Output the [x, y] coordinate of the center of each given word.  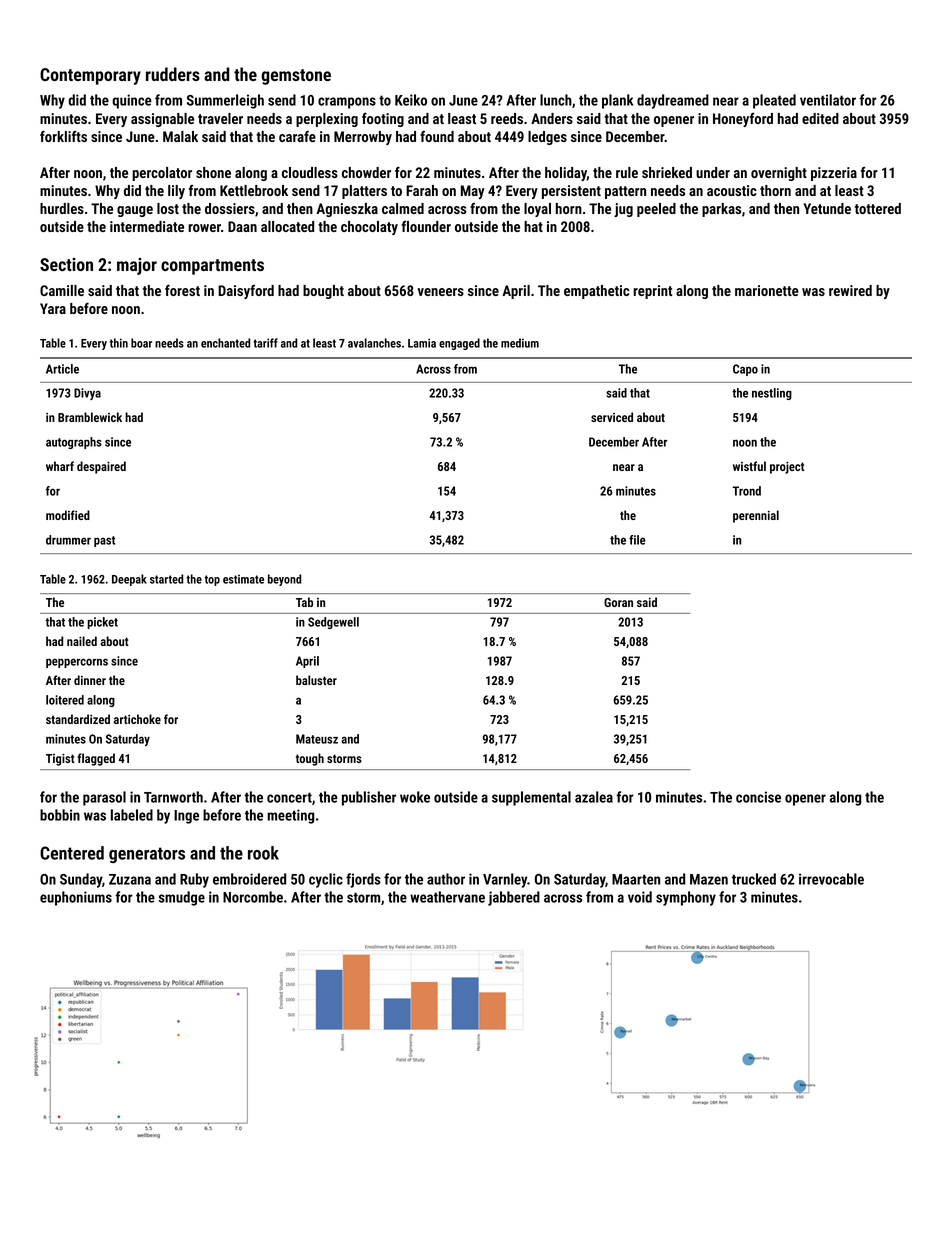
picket [102, 623]
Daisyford [246, 292]
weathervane [447, 897]
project [787, 468]
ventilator [828, 100]
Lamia [422, 343]
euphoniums [76, 898]
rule [627, 172]
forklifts [63, 136]
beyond [284, 580]
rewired [850, 290]
